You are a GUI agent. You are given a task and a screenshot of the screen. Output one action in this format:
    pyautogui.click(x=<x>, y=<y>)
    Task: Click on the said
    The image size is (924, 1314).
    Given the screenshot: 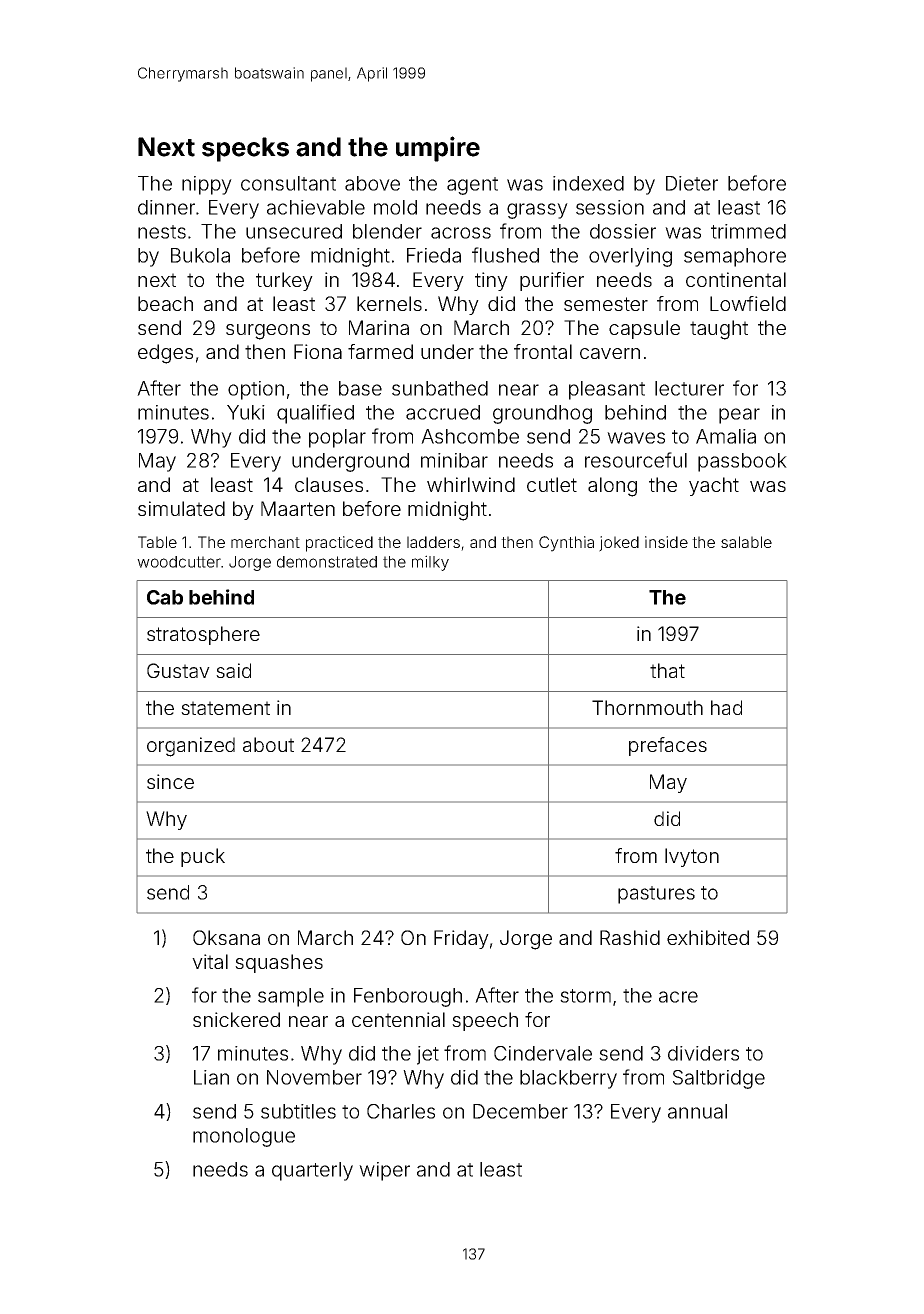 What is the action you would take?
    pyautogui.click(x=233, y=670)
